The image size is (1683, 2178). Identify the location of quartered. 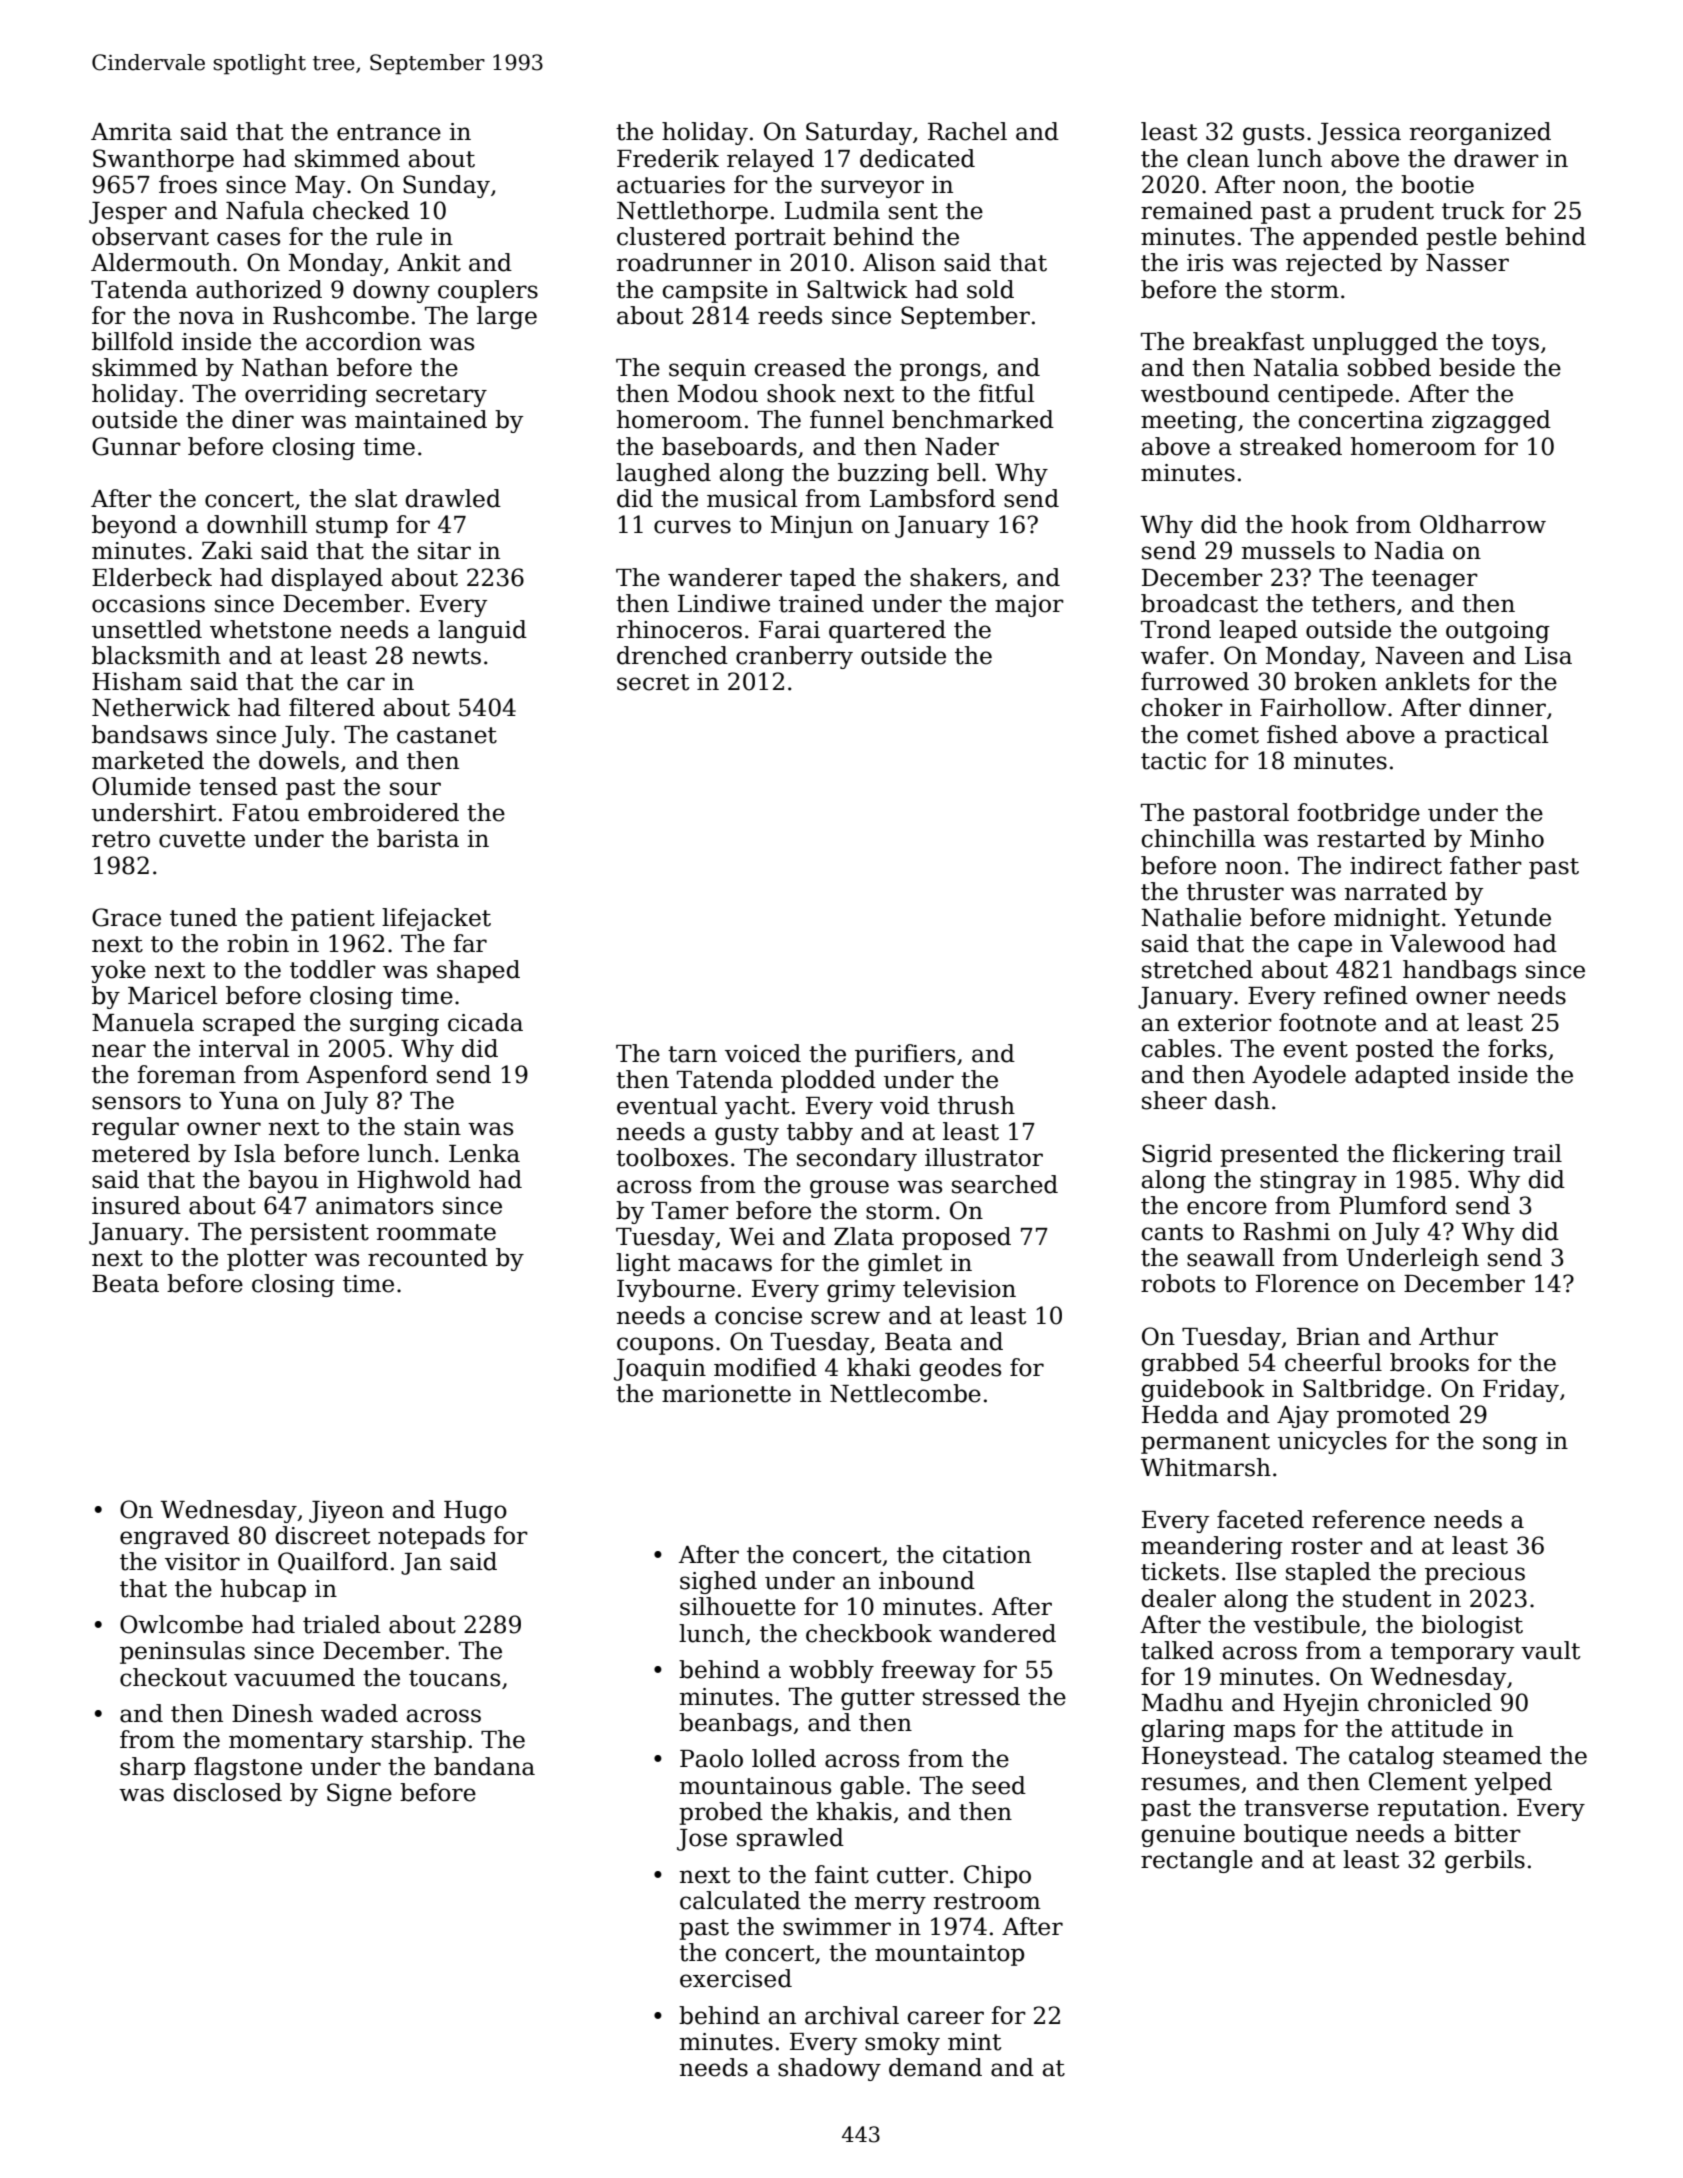
(887, 631).
